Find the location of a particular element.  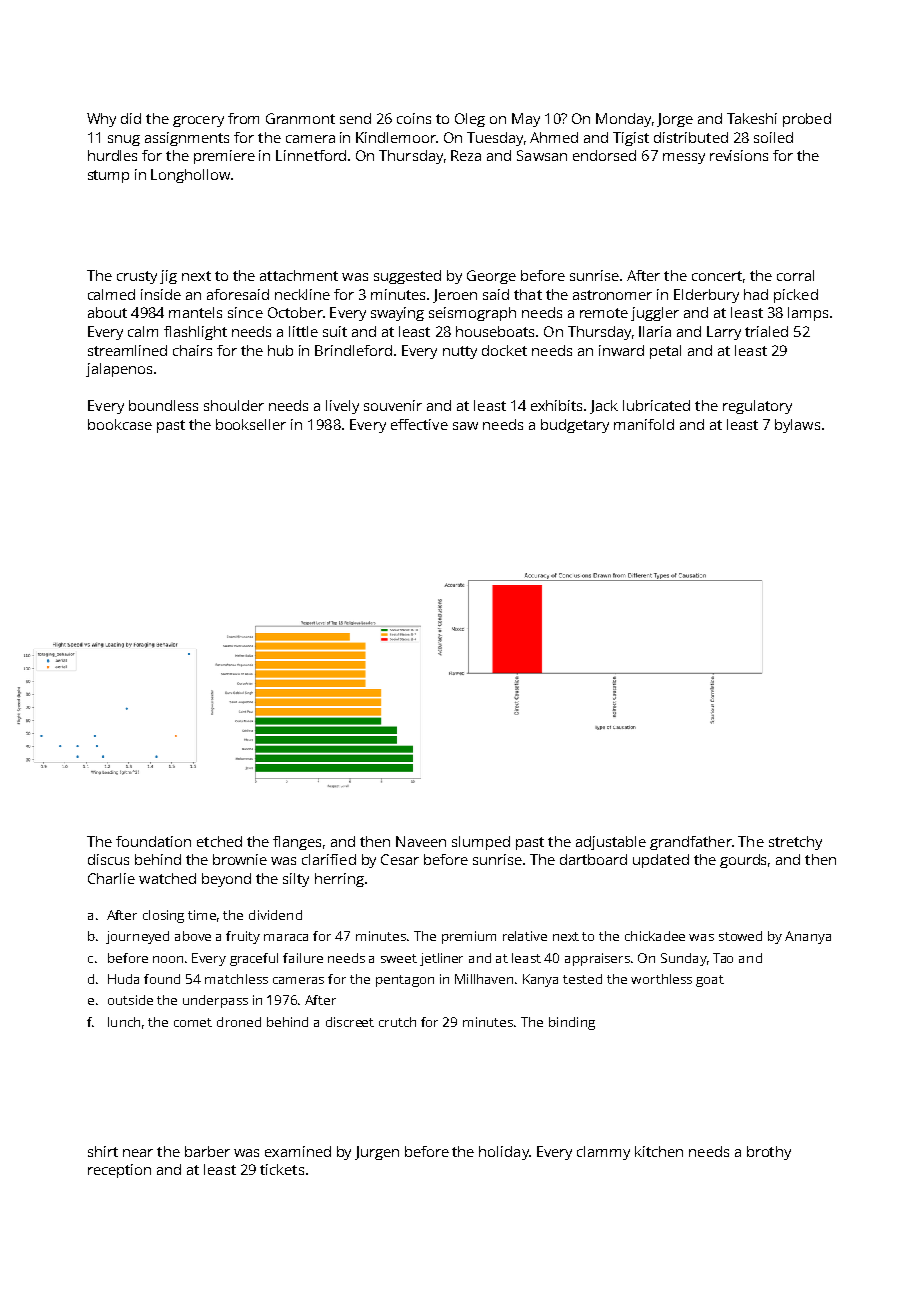

streamlined is located at coordinates (127, 350).
